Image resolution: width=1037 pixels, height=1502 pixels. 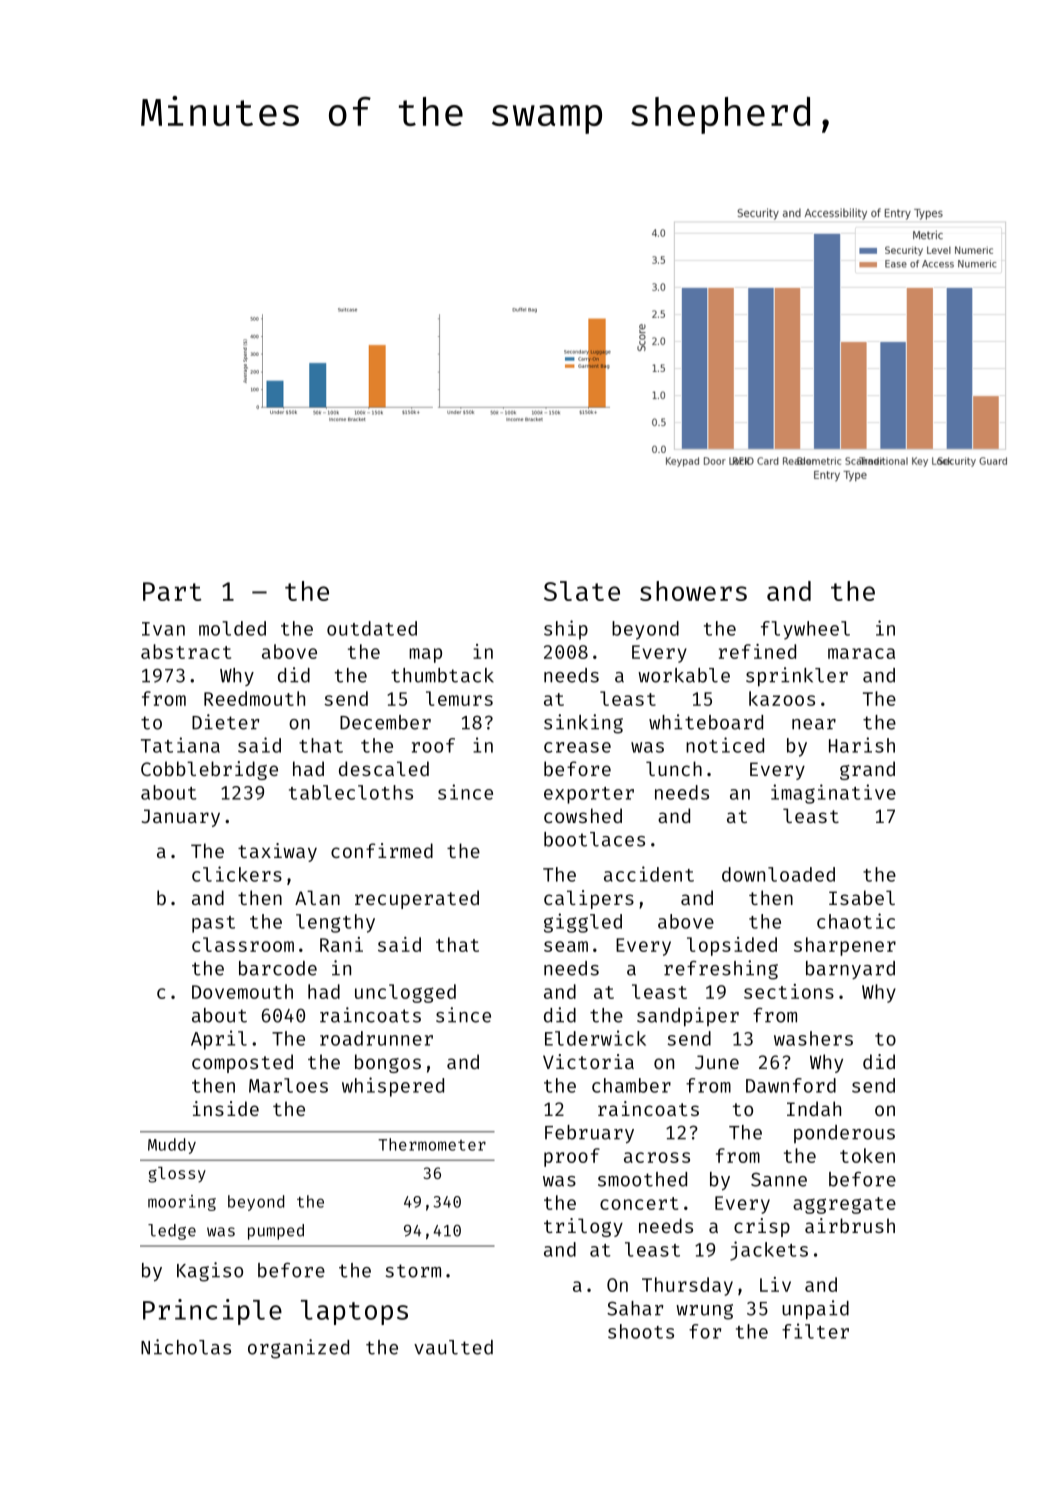 I want to click on lemurs, so click(x=459, y=698).
